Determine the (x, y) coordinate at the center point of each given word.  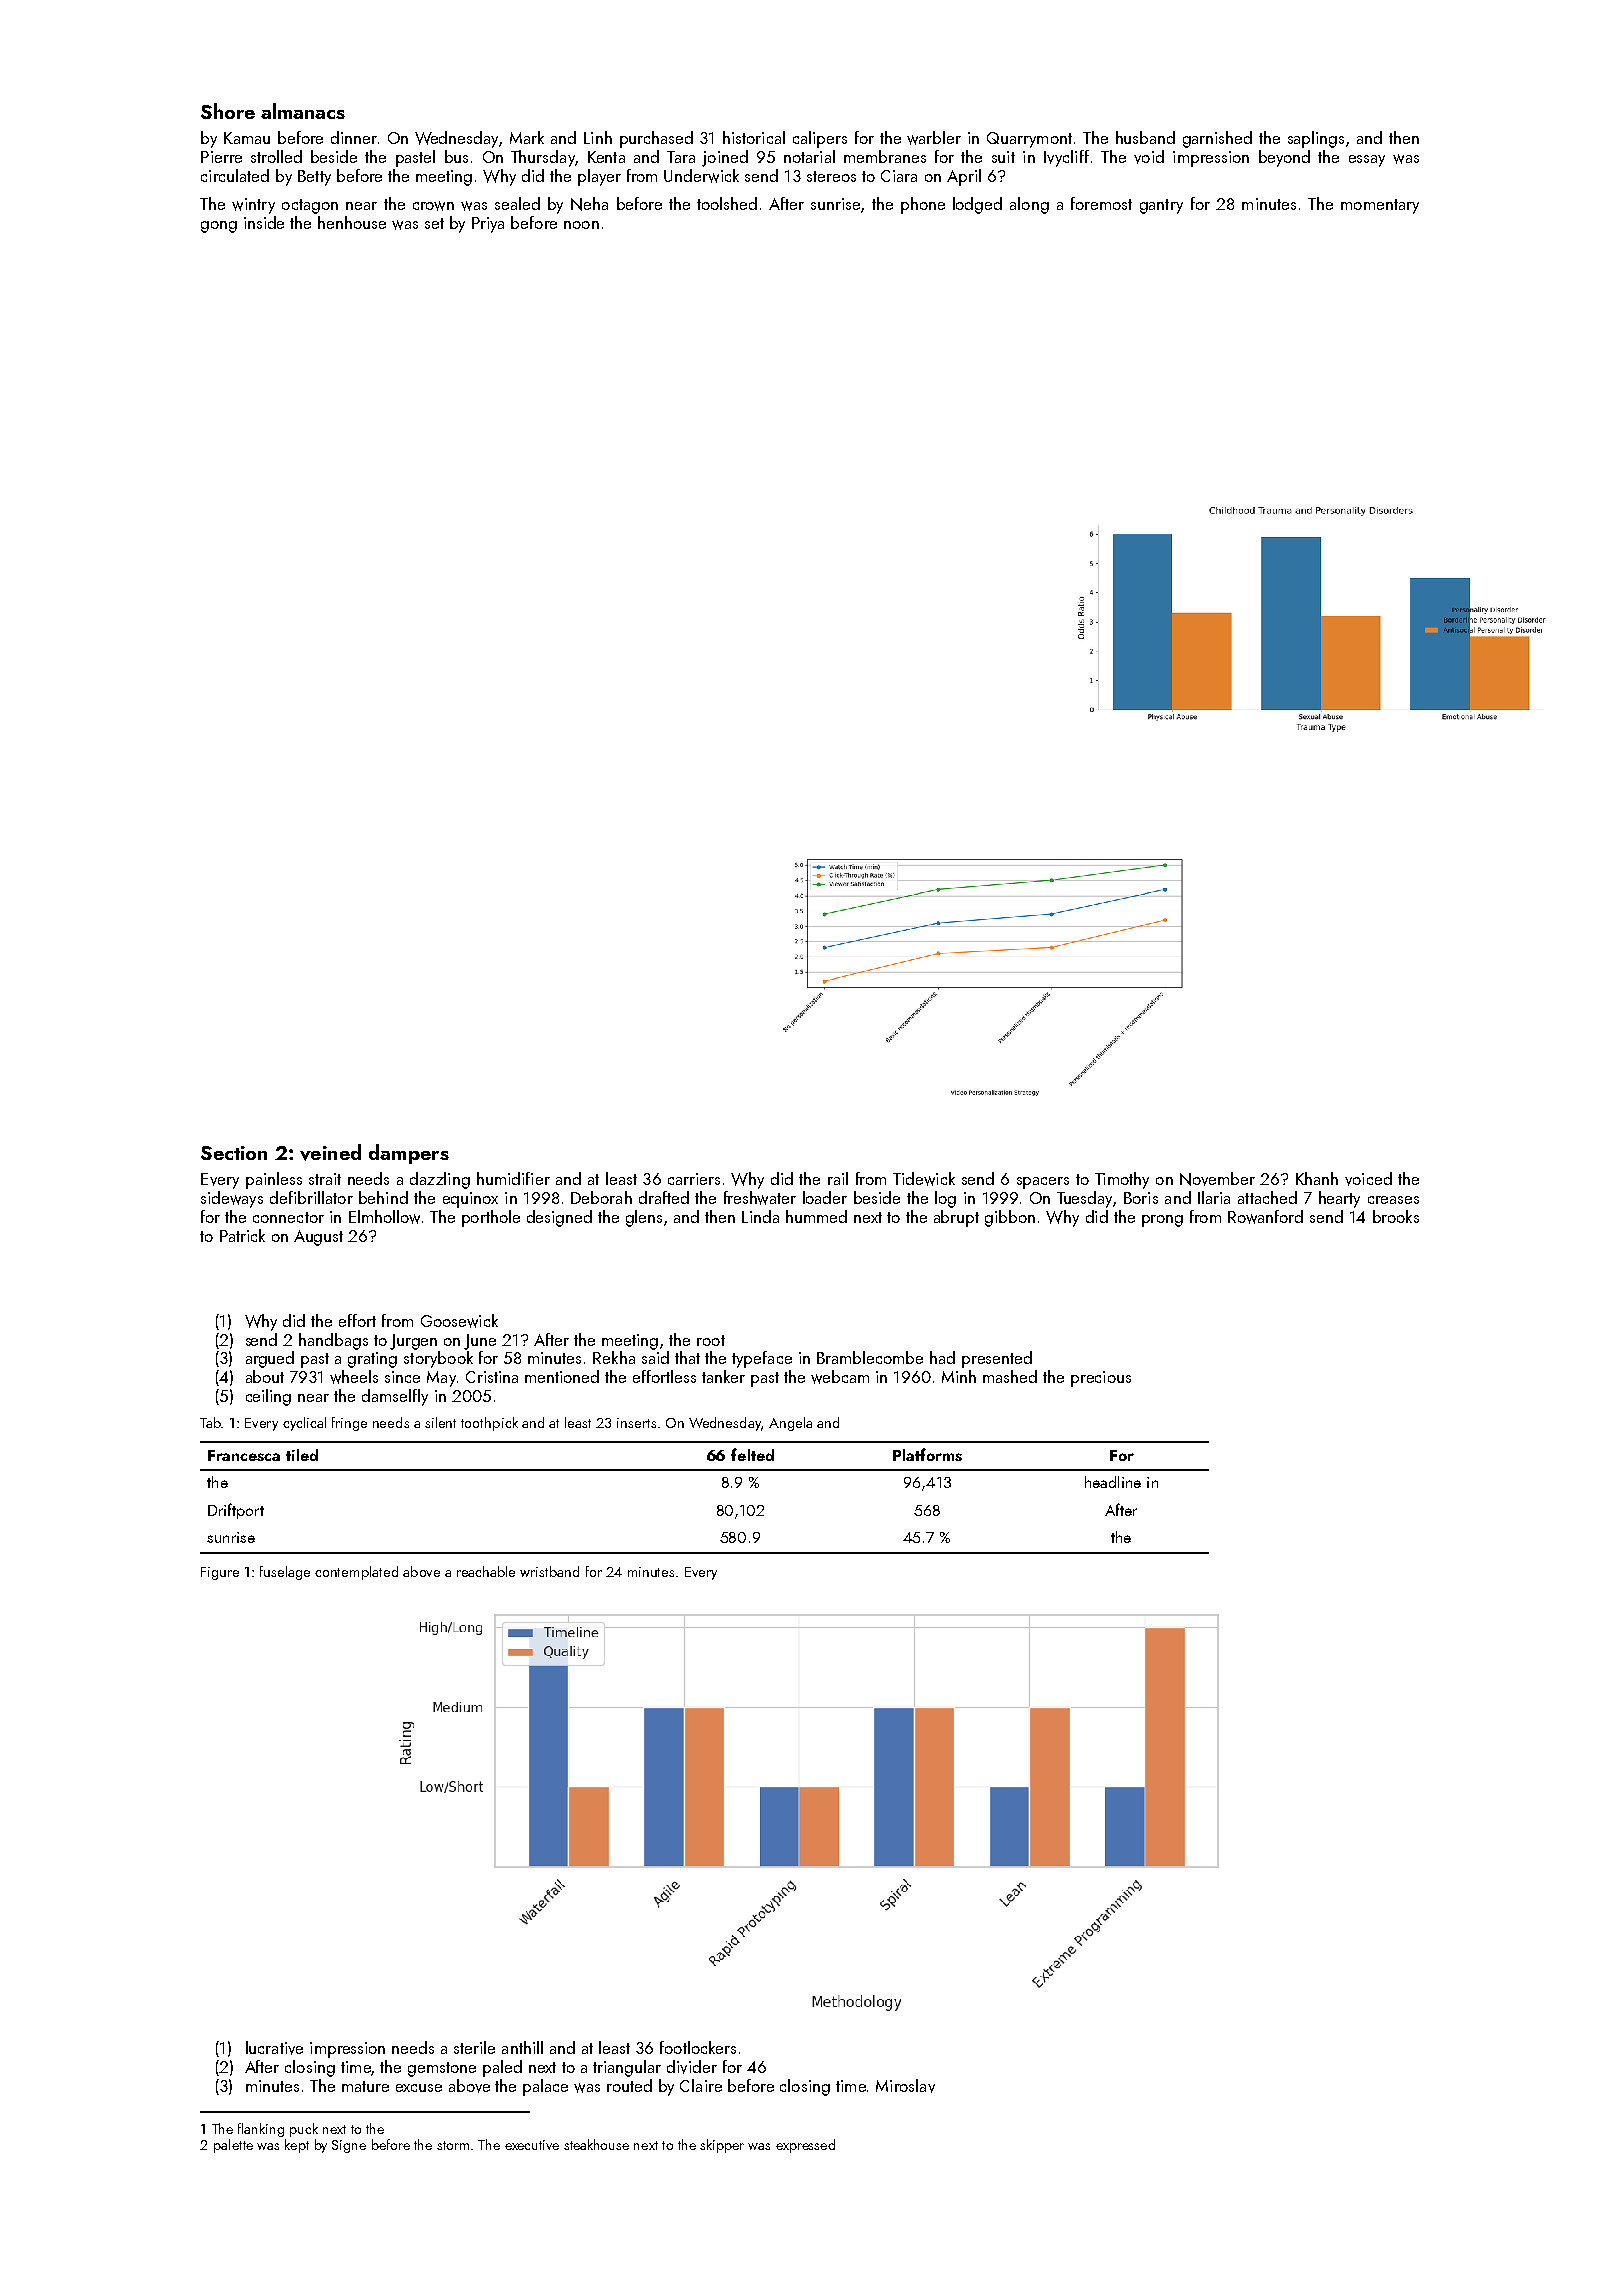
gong (219, 227)
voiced (1368, 1179)
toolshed (727, 203)
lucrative (274, 2048)
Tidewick (924, 1179)
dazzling (440, 1180)
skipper (722, 2146)
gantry (1161, 206)
